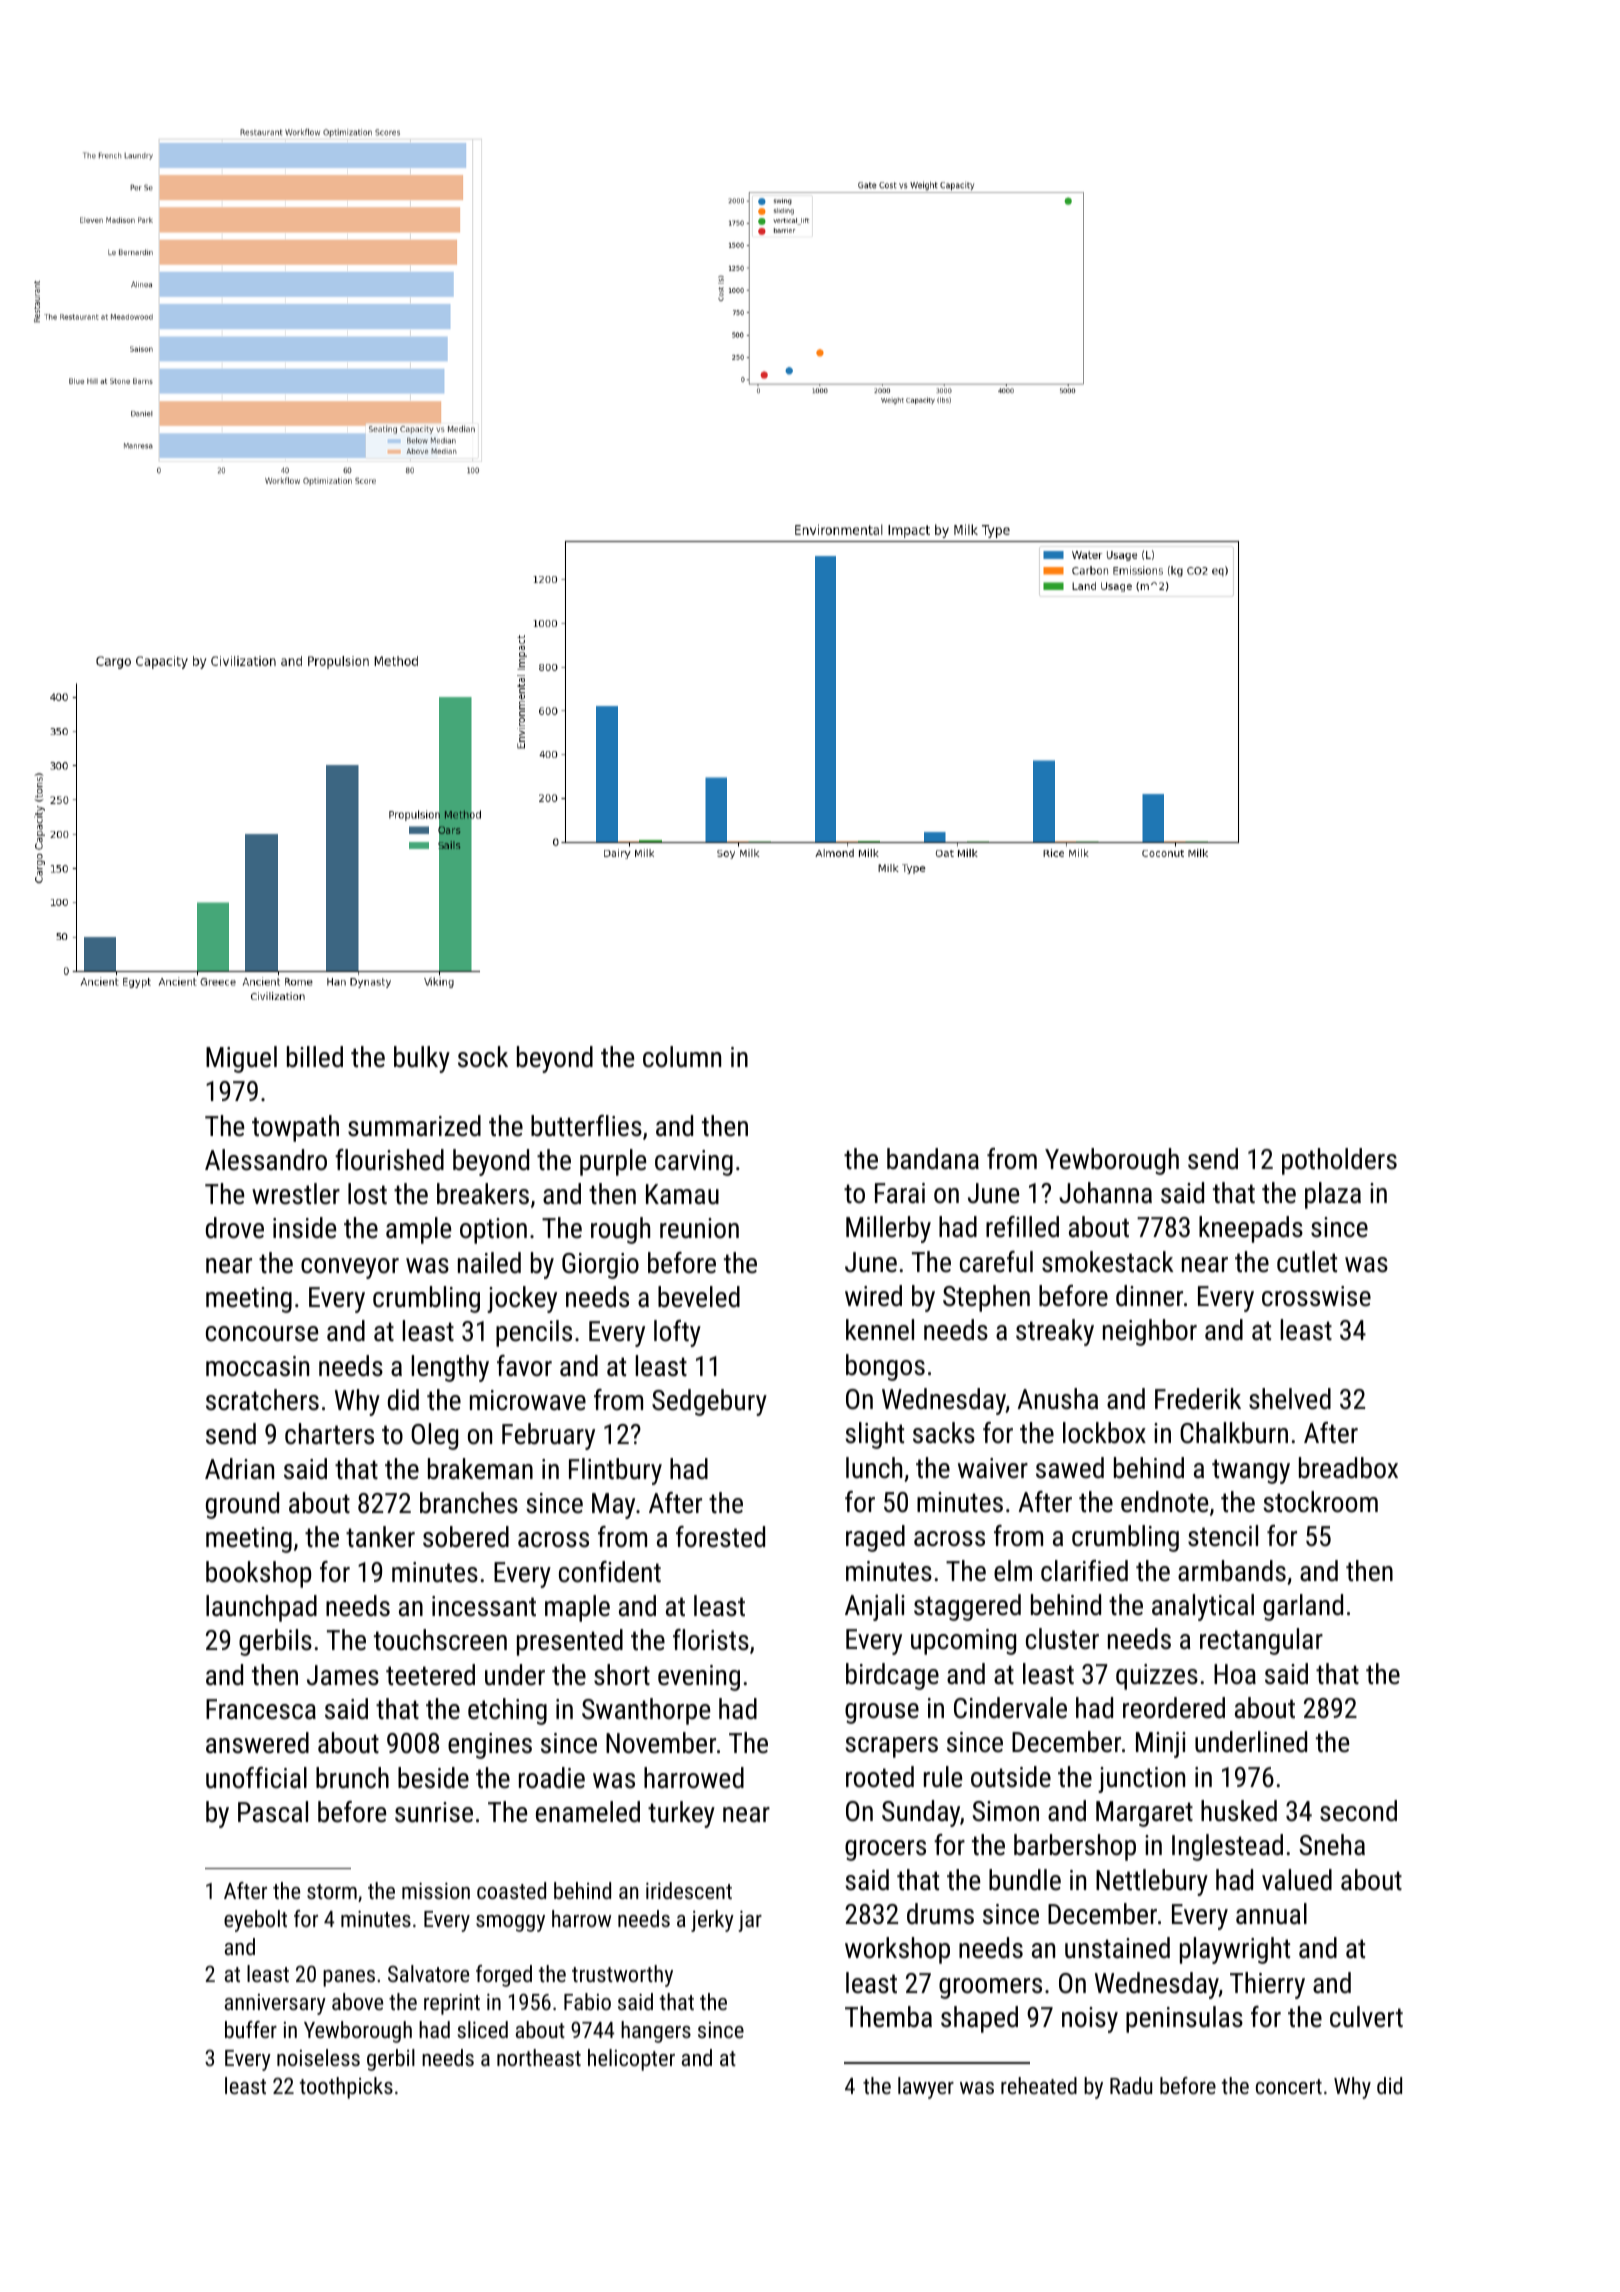  What do you see at coordinates (349, 1978) in the document?
I see `panes` at bounding box center [349, 1978].
